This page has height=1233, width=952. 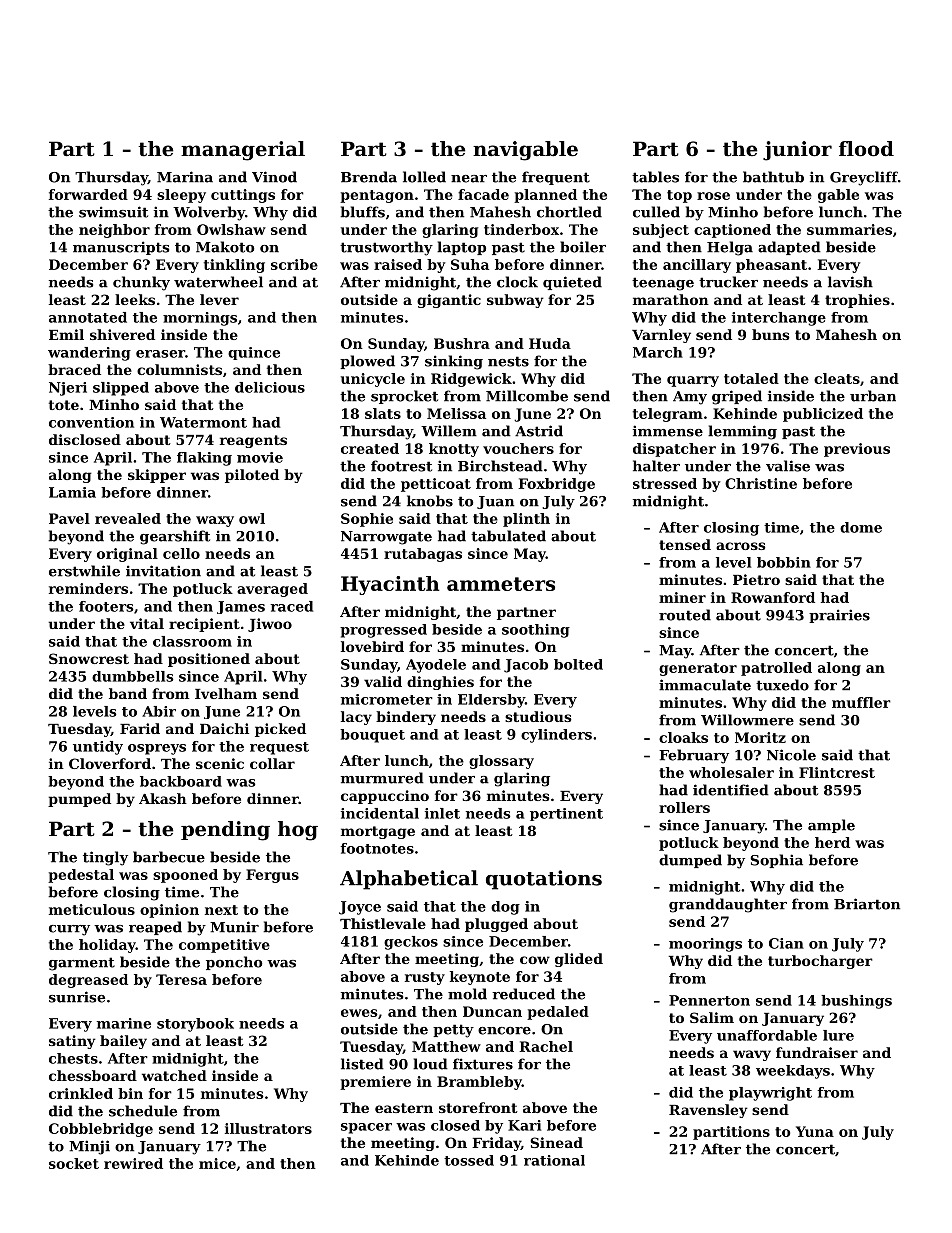 What do you see at coordinates (122, 334) in the page?
I see `shivered` at bounding box center [122, 334].
